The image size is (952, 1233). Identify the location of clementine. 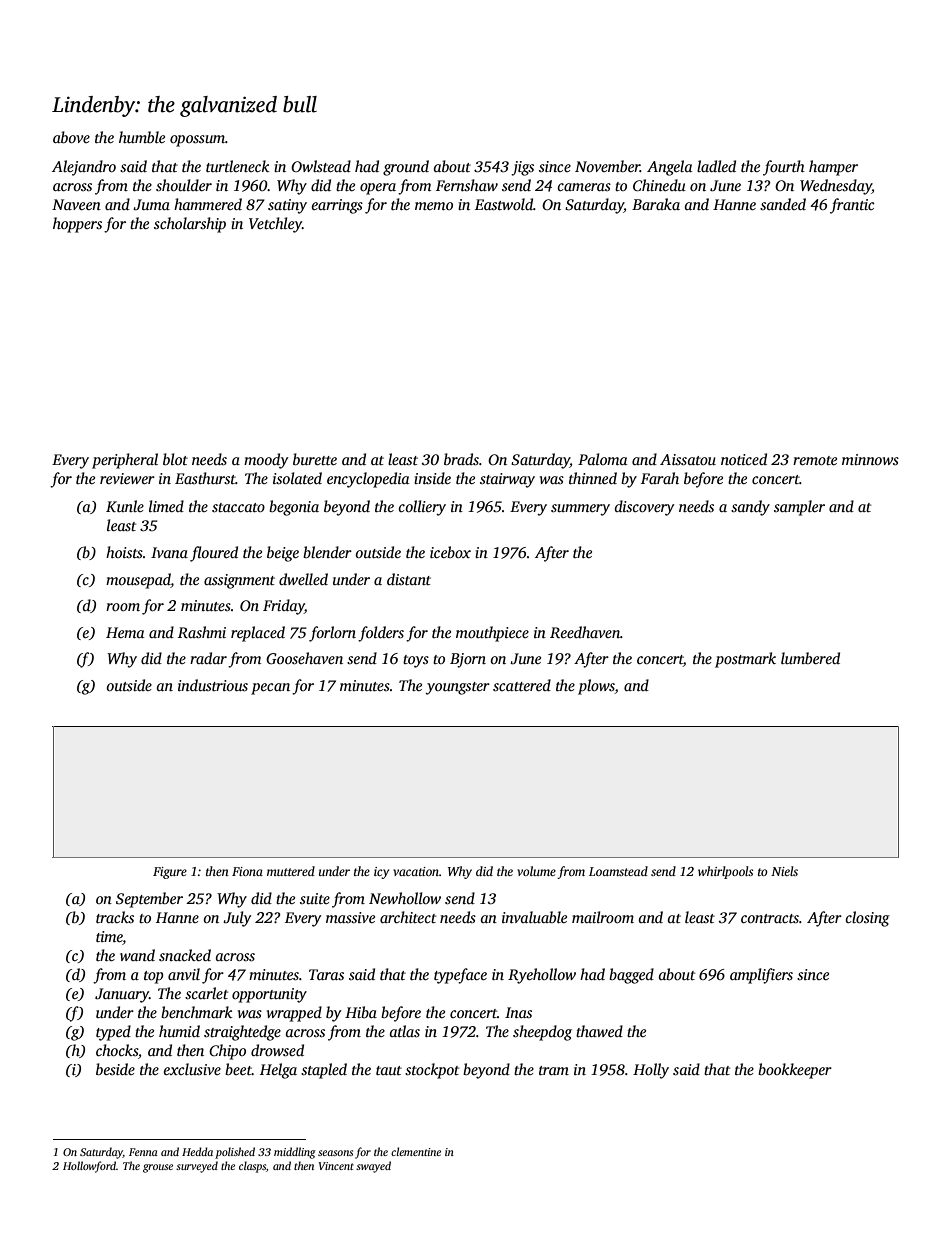
(416, 1151).
